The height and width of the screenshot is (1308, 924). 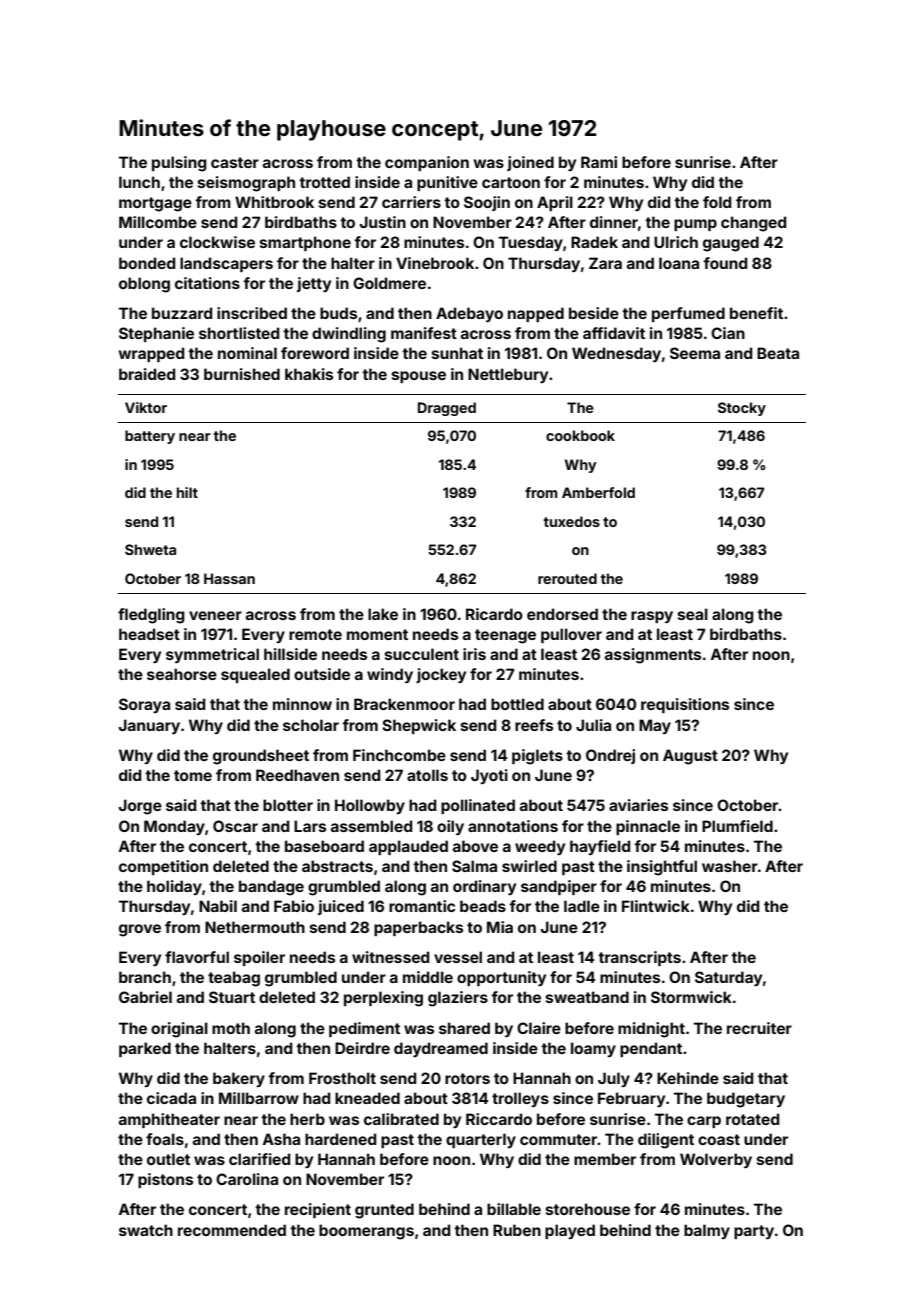 I want to click on rerouted, so click(x=567, y=578).
